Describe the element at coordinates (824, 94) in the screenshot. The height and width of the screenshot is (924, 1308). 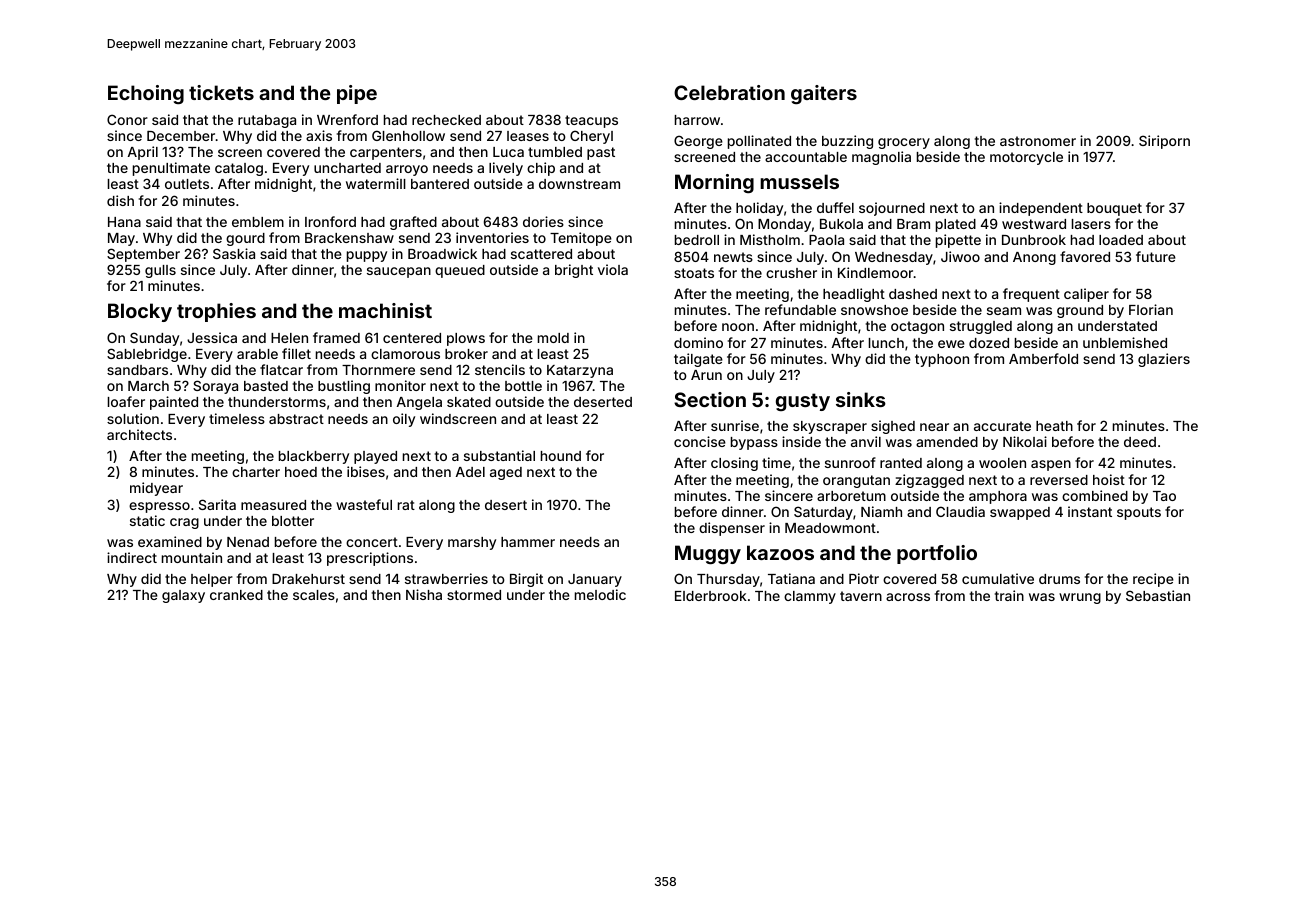
I see `gaiters` at that location.
